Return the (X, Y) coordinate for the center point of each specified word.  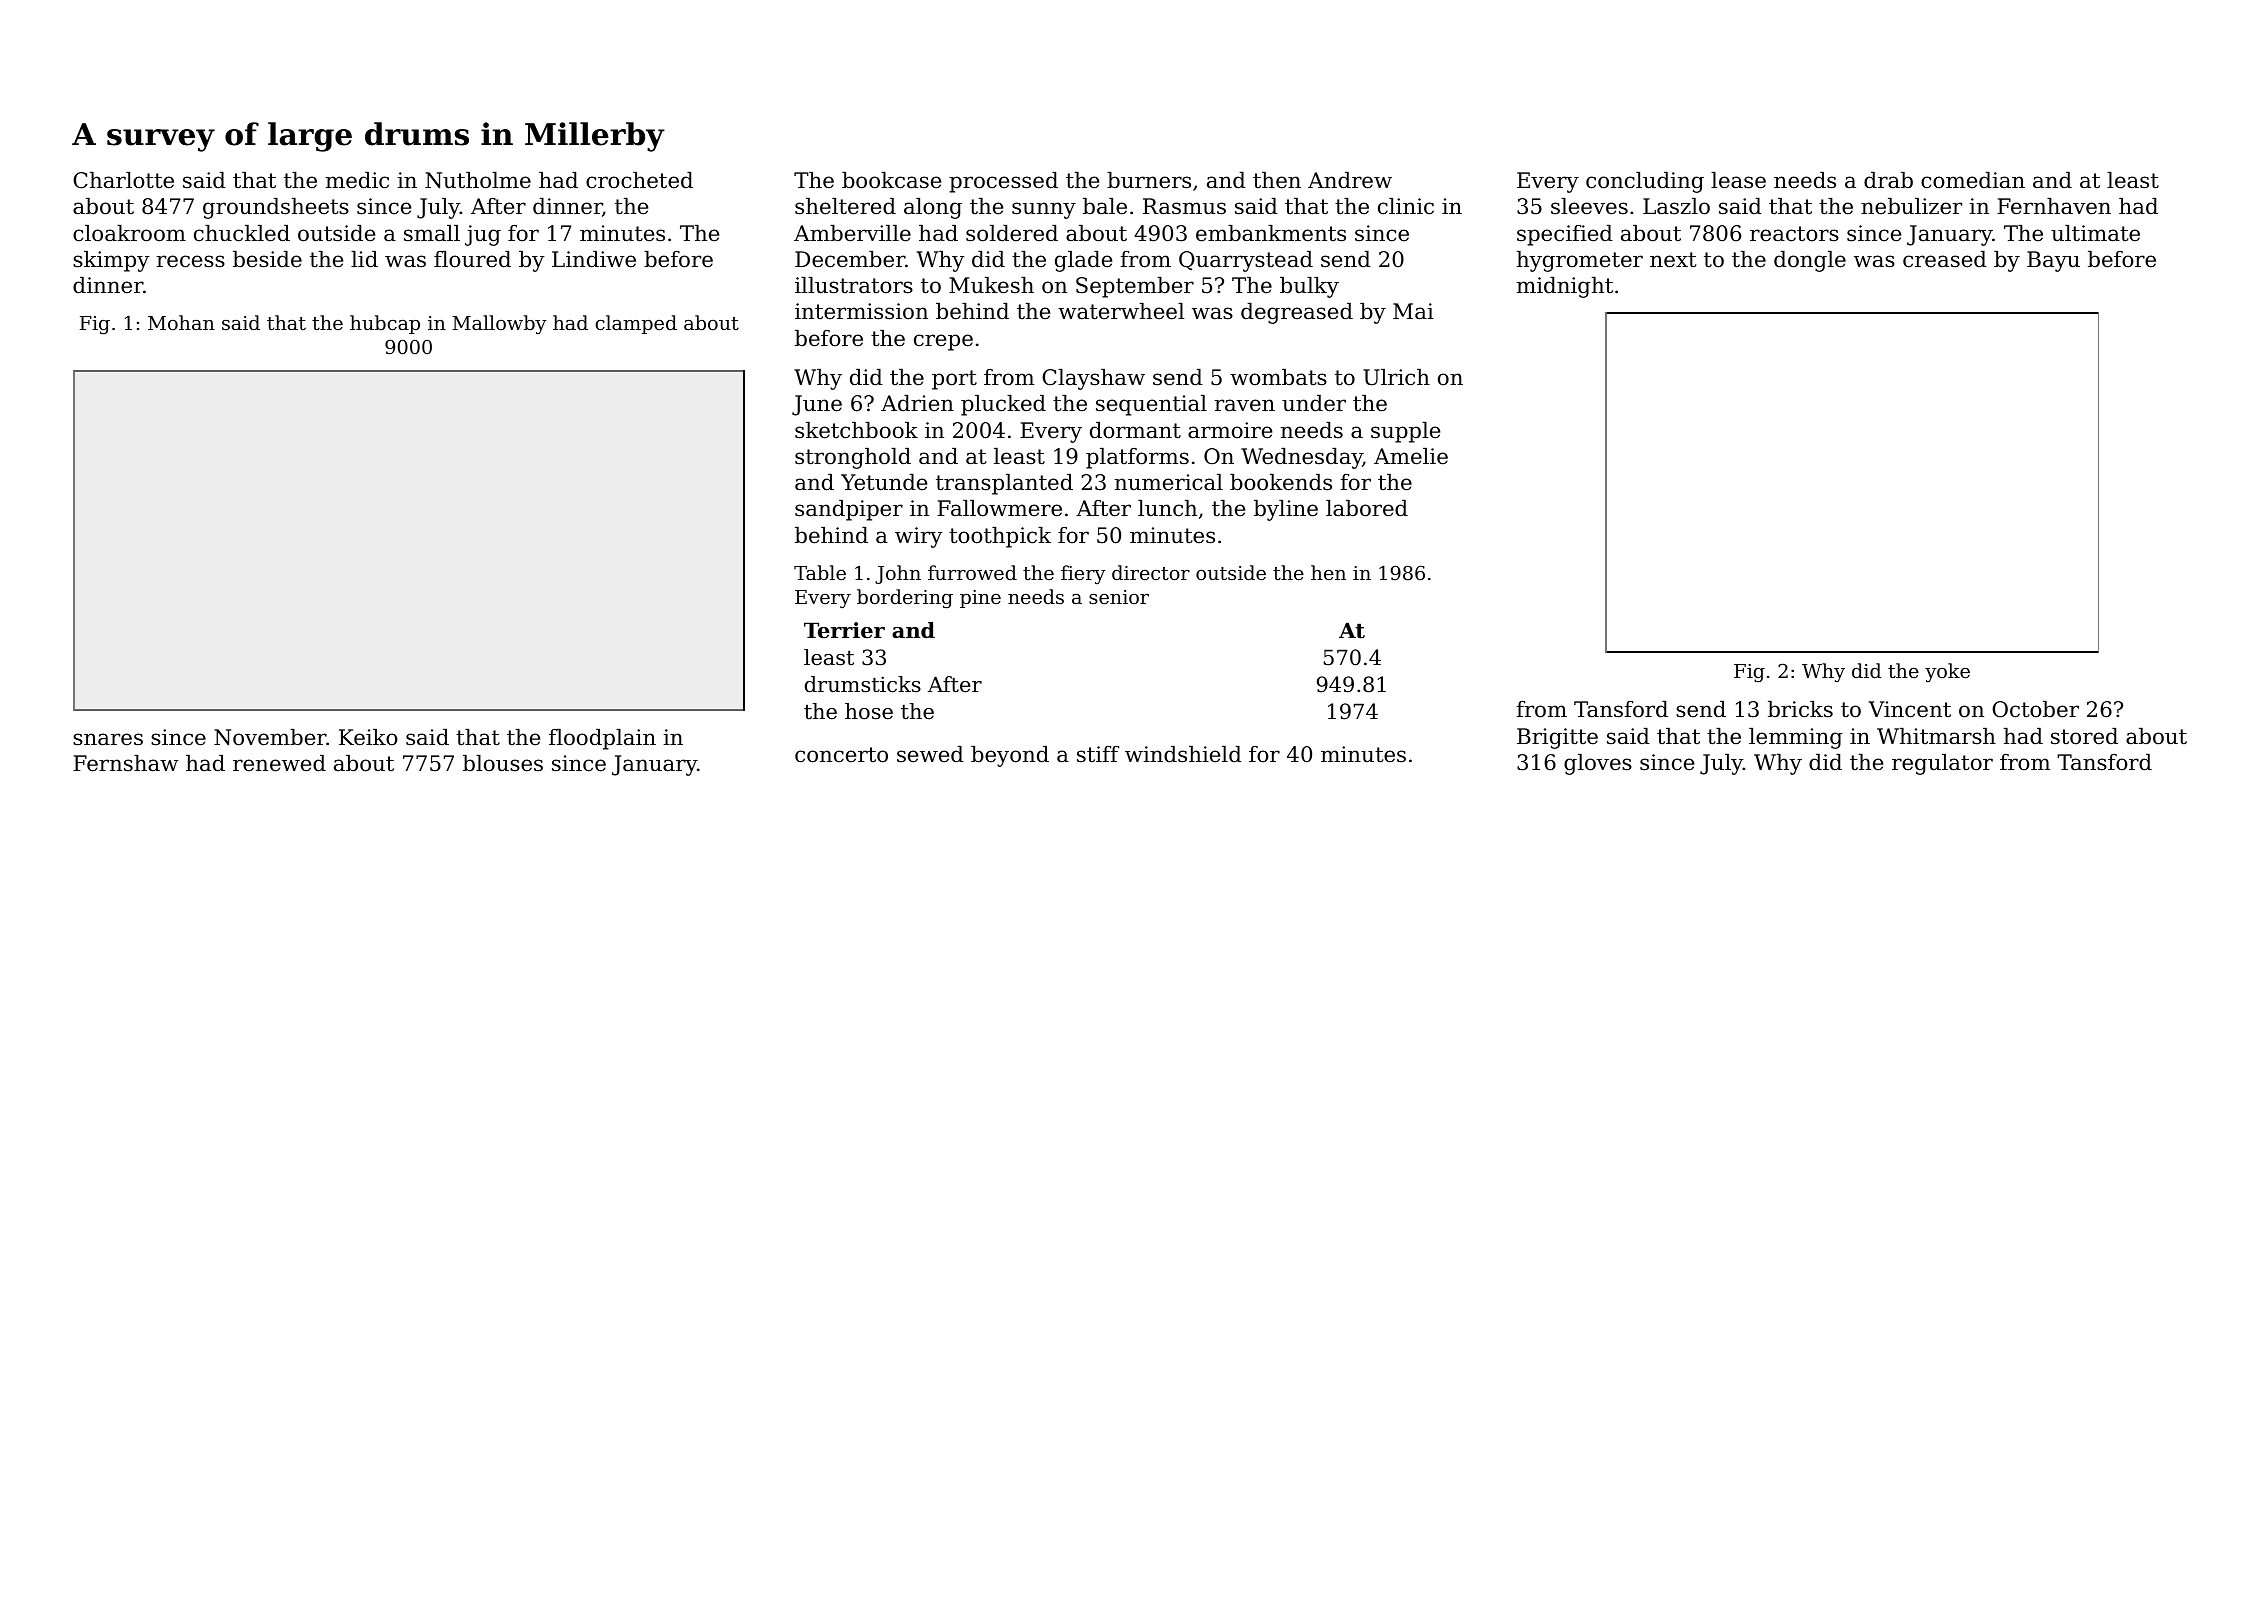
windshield (1183, 754)
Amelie (1411, 456)
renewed (279, 763)
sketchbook (856, 430)
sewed (930, 754)
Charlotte (123, 180)
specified (1565, 235)
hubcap (385, 324)
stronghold (853, 458)
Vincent (1909, 709)
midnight (1565, 287)
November (270, 737)
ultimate (2095, 233)
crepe (943, 342)
